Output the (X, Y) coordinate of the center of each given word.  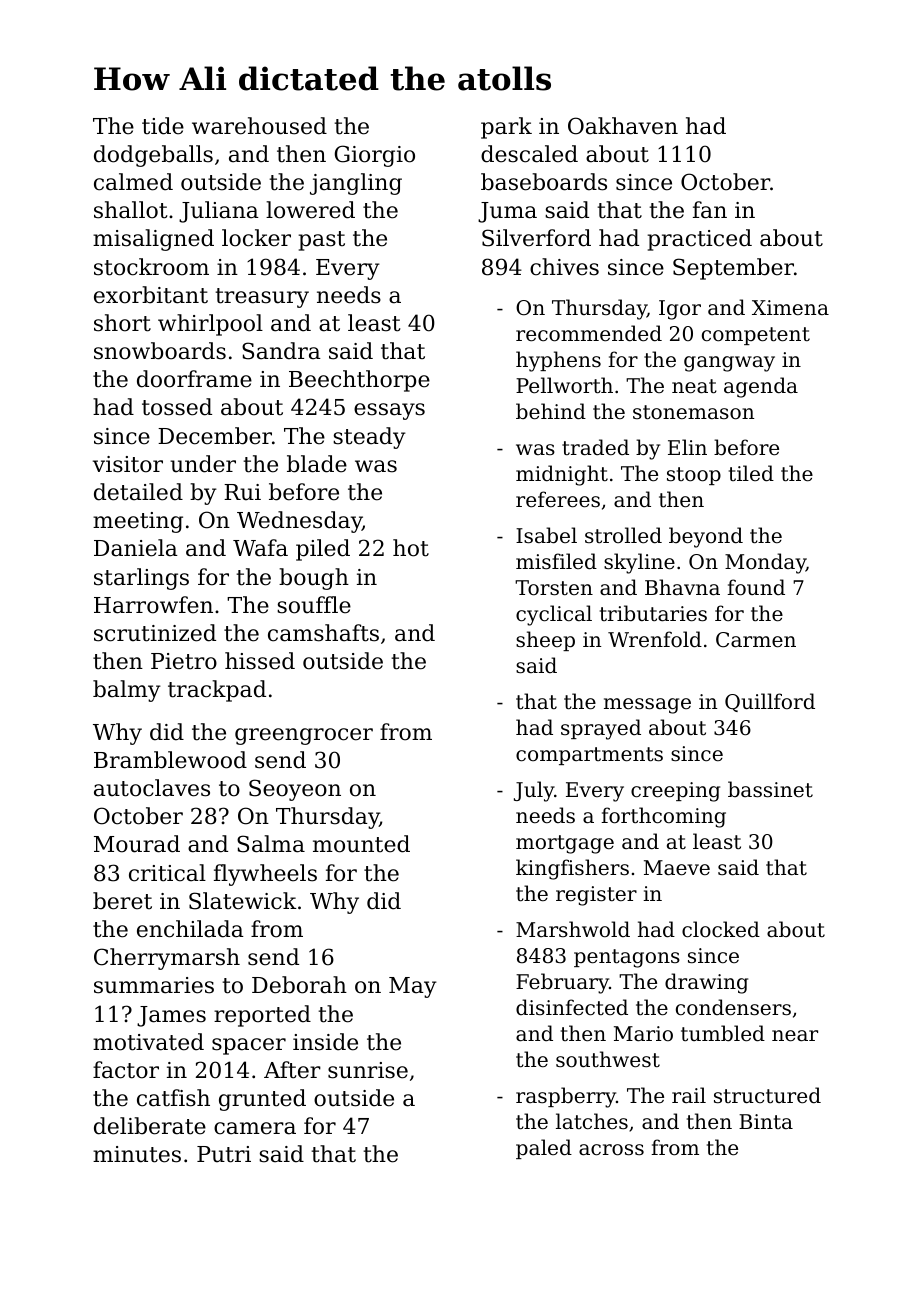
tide (163, 126)
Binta (766, 1121)
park (506, 128)
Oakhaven (623, 126)
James (171, 1016)
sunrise (368, 1070)
